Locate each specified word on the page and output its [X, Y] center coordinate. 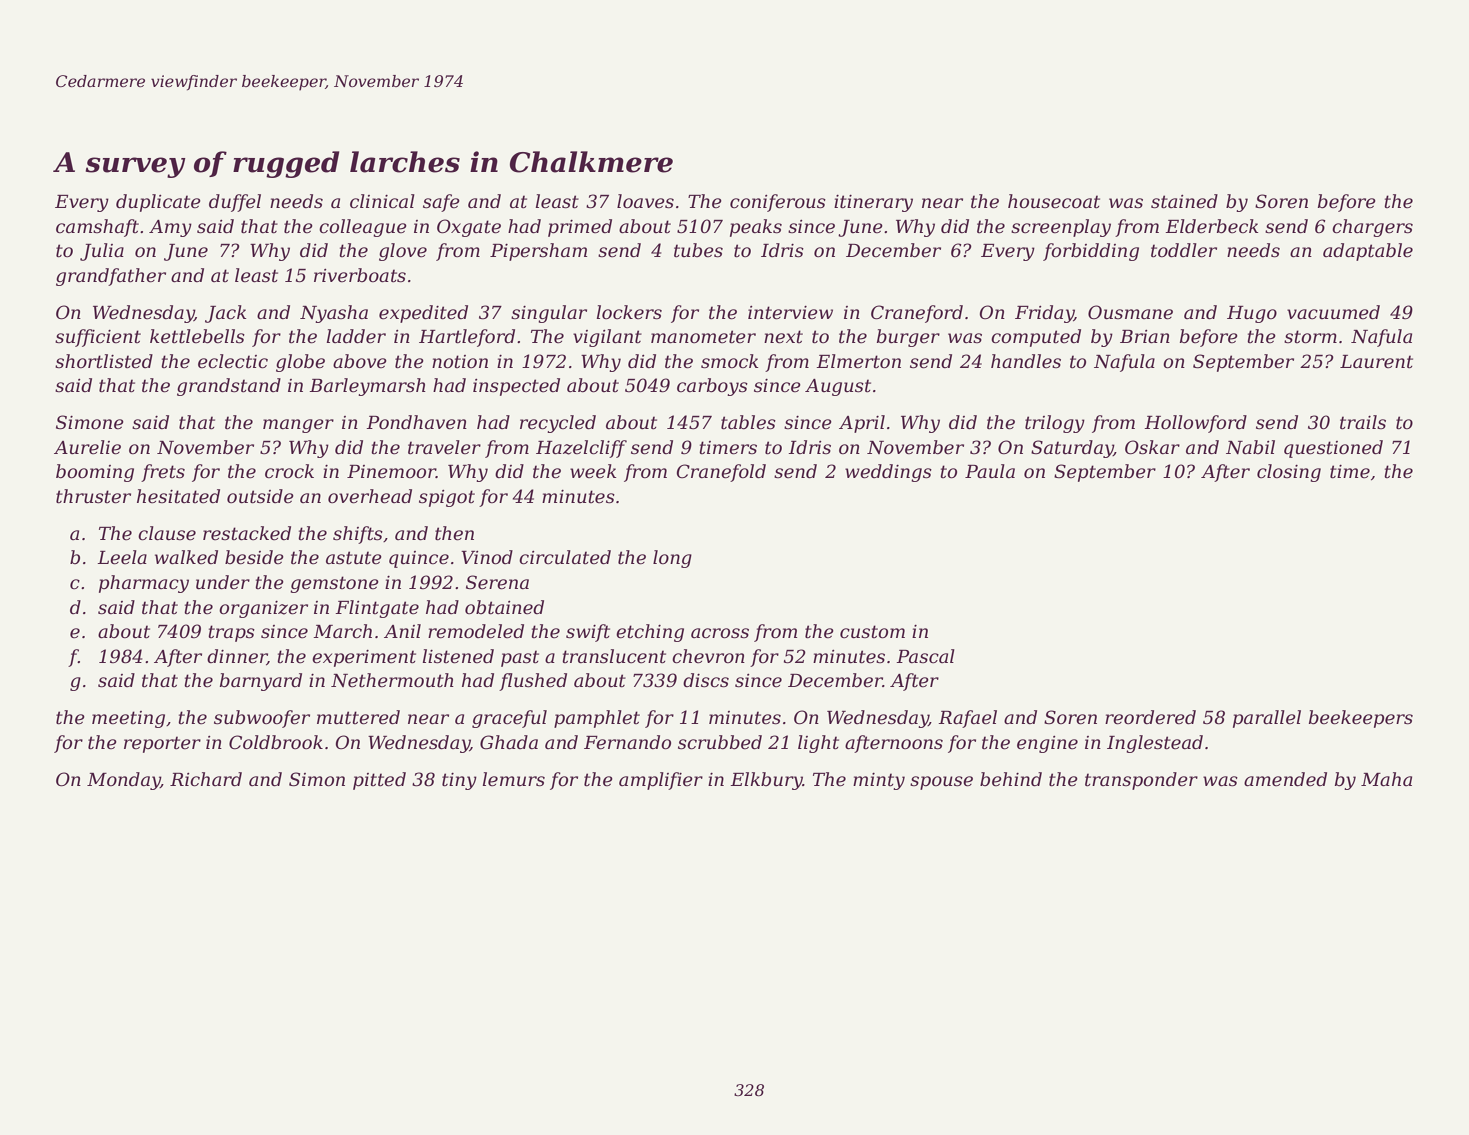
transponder [1141, 781]
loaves [645, 201]
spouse [941, 783]
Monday [124, 781]
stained [1184, 201]
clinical [382, 201]
